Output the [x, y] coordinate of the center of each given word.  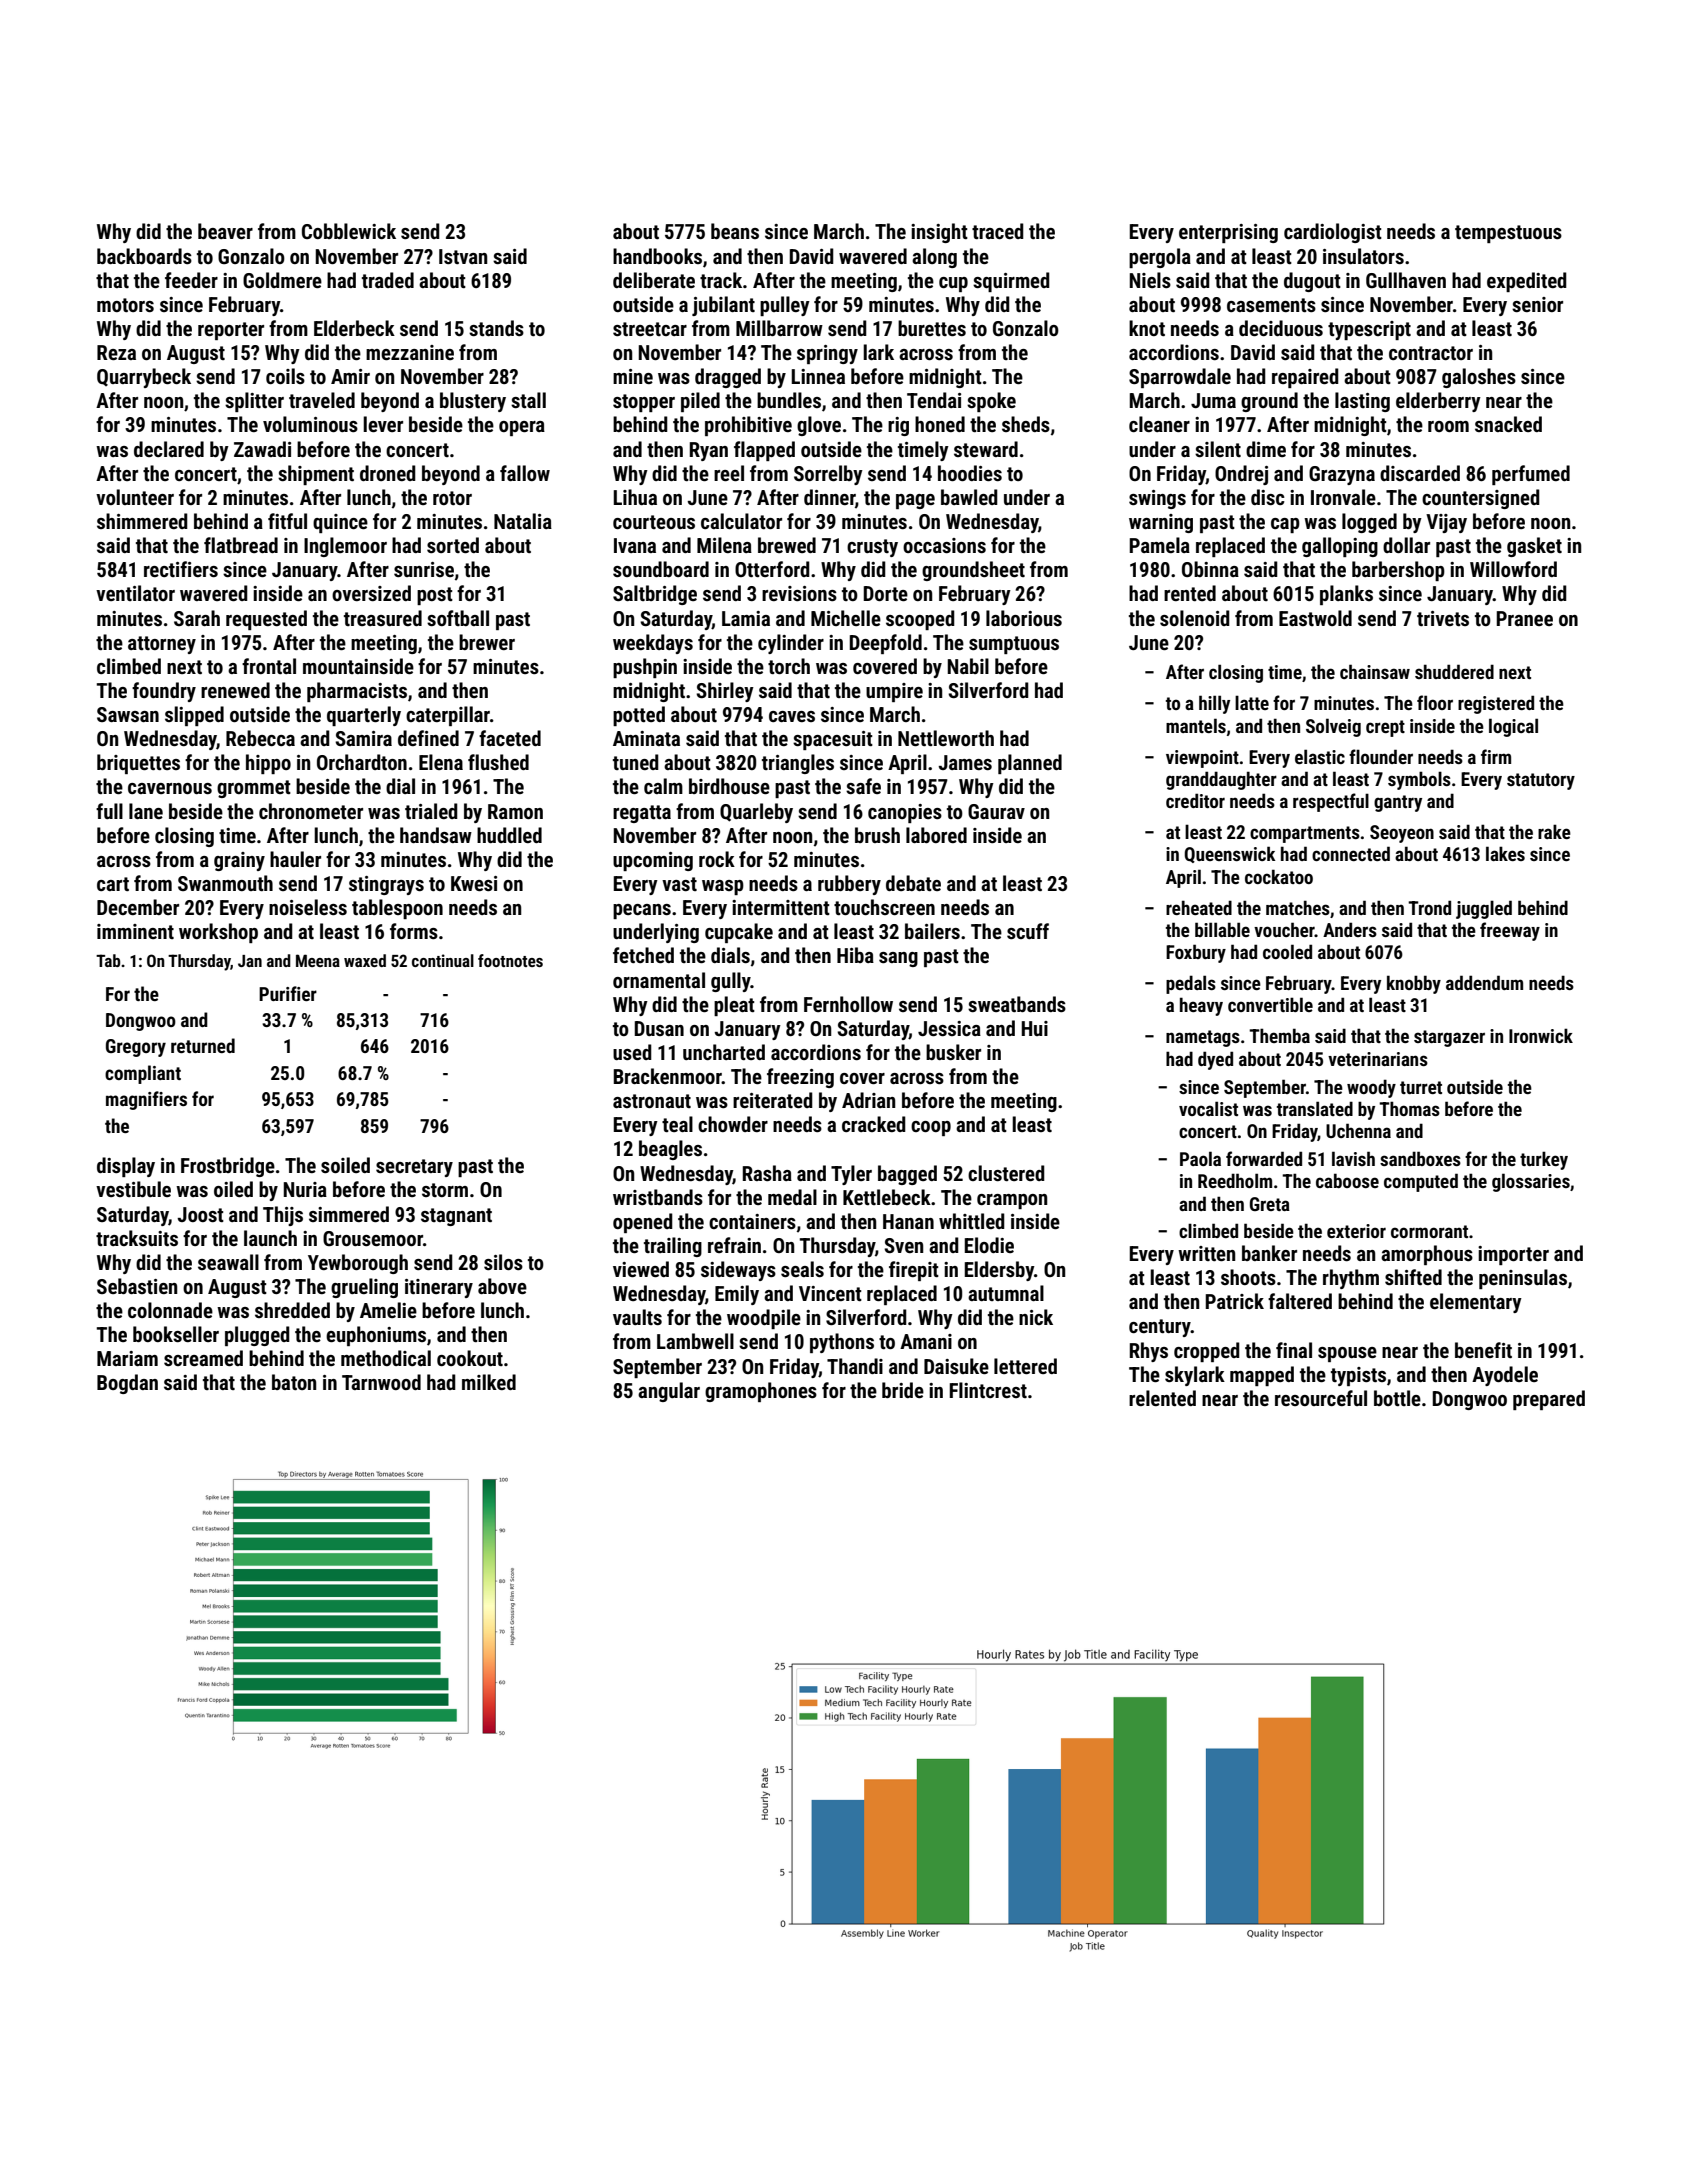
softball [458, 618]
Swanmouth [225, 883]
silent [1218, 449]
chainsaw [1375, 671]
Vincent [830, 1293]
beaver [225, 231]
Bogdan [127, 1384]
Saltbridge [655, 595]
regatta [642, 814]
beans [735, 231]
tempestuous [1508, 234]
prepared [1549, 1400]
